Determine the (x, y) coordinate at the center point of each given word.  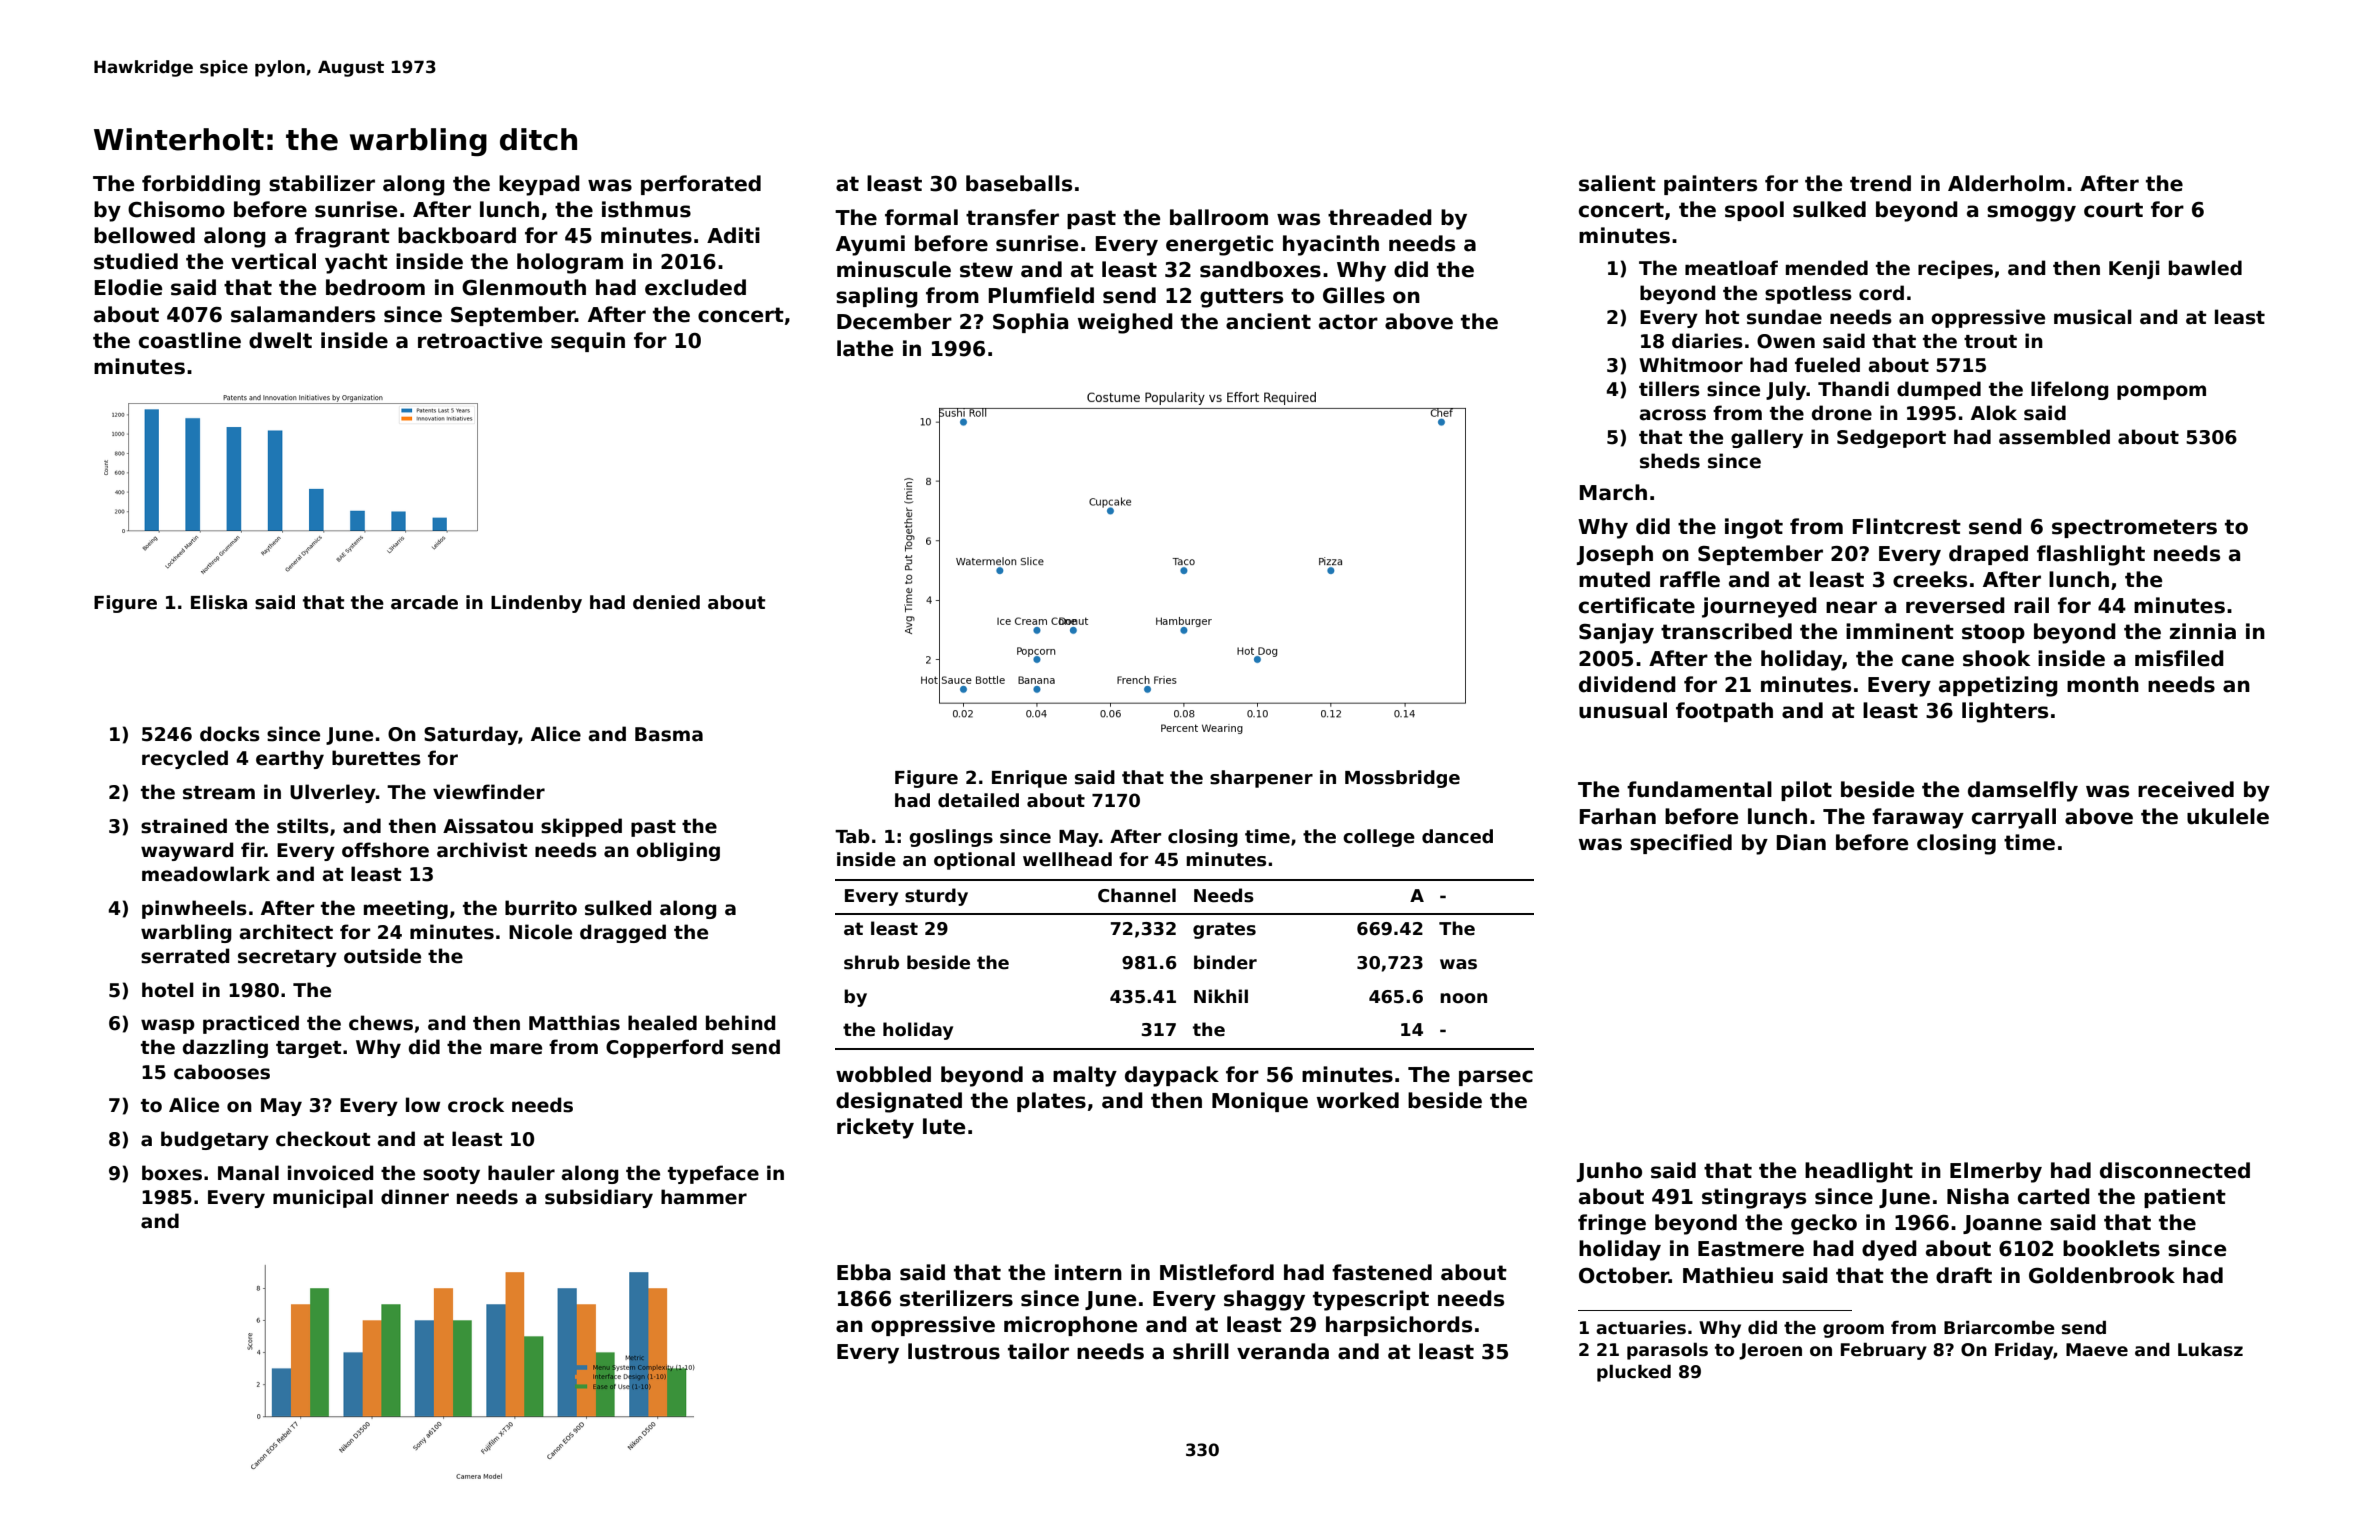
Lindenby (536, 604)
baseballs (1019, 183)
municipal (323, 1198)
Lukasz (2210, 1350)
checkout (323, 1139)
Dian (1801, 842)
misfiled (2179, 658)
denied (666, 602)
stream (219, 793)
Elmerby (1996, 1172)
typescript (1371, 1300)
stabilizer (322, 183)
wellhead (1067, 859)
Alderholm (2006, 183)
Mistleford (1217, 1272)
